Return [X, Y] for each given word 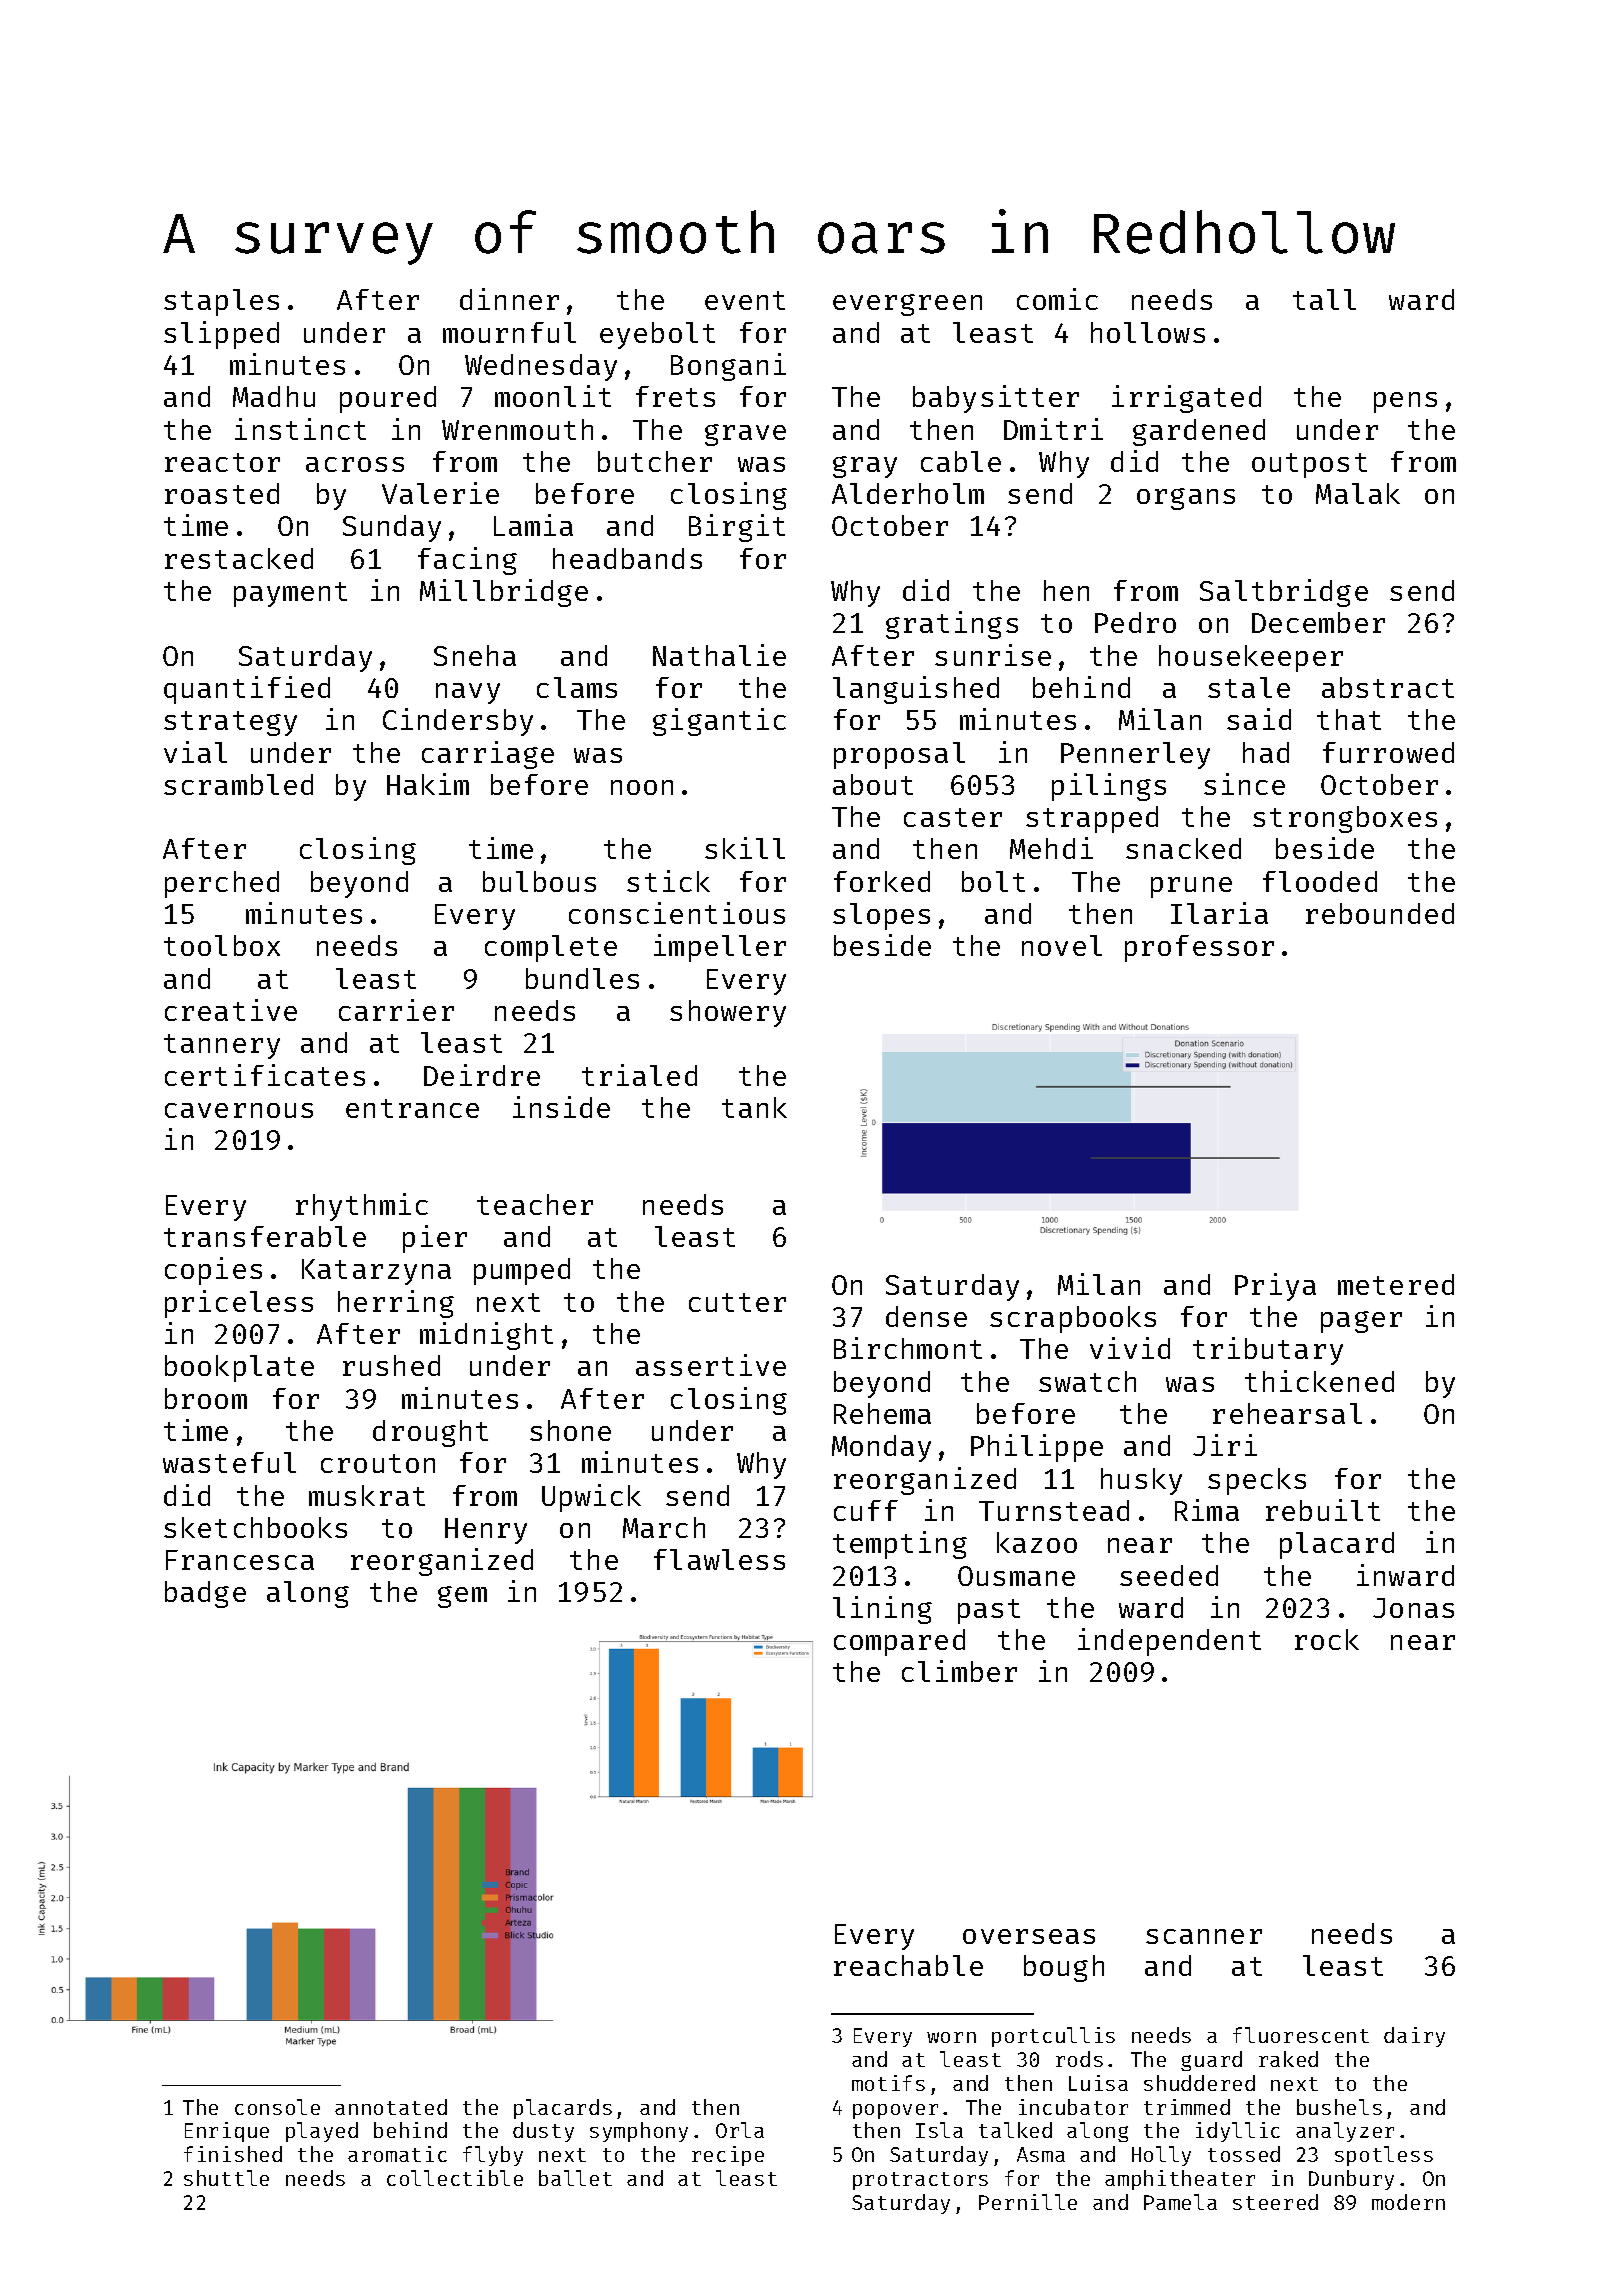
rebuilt [1323, 1510]
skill [745, 848]
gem [462, 1597]
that [1349, 719]
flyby [493, 2156]
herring [396, 1304]
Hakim [428, 784]
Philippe [1037, 1448]
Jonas [1413, 1608]
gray [865, 467]
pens [1405, 402]
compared [899, 1642]
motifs [888, 2083]
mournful [509, 332]
